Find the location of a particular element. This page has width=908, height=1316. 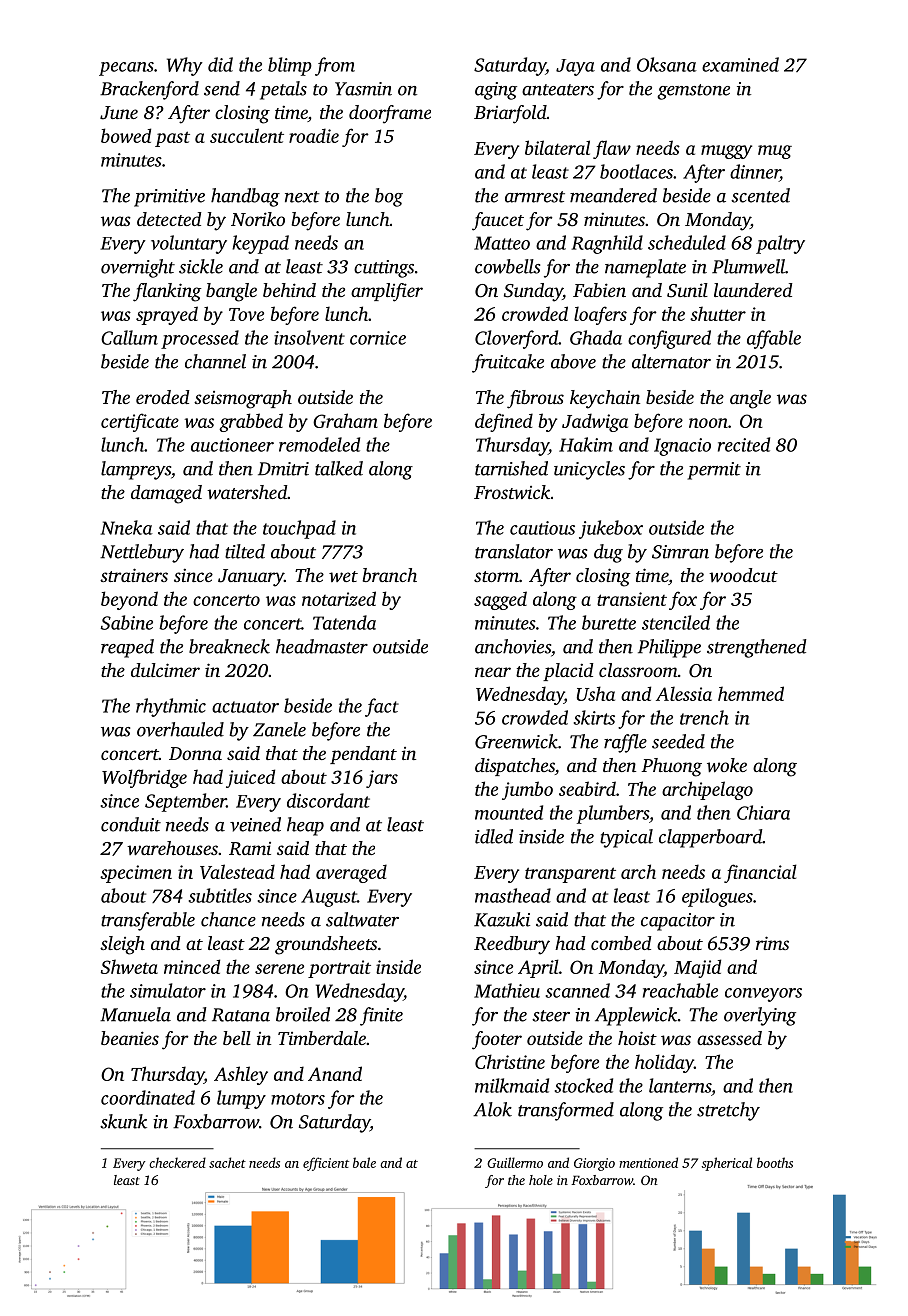

motors is located at coordinates (298, 1099).
